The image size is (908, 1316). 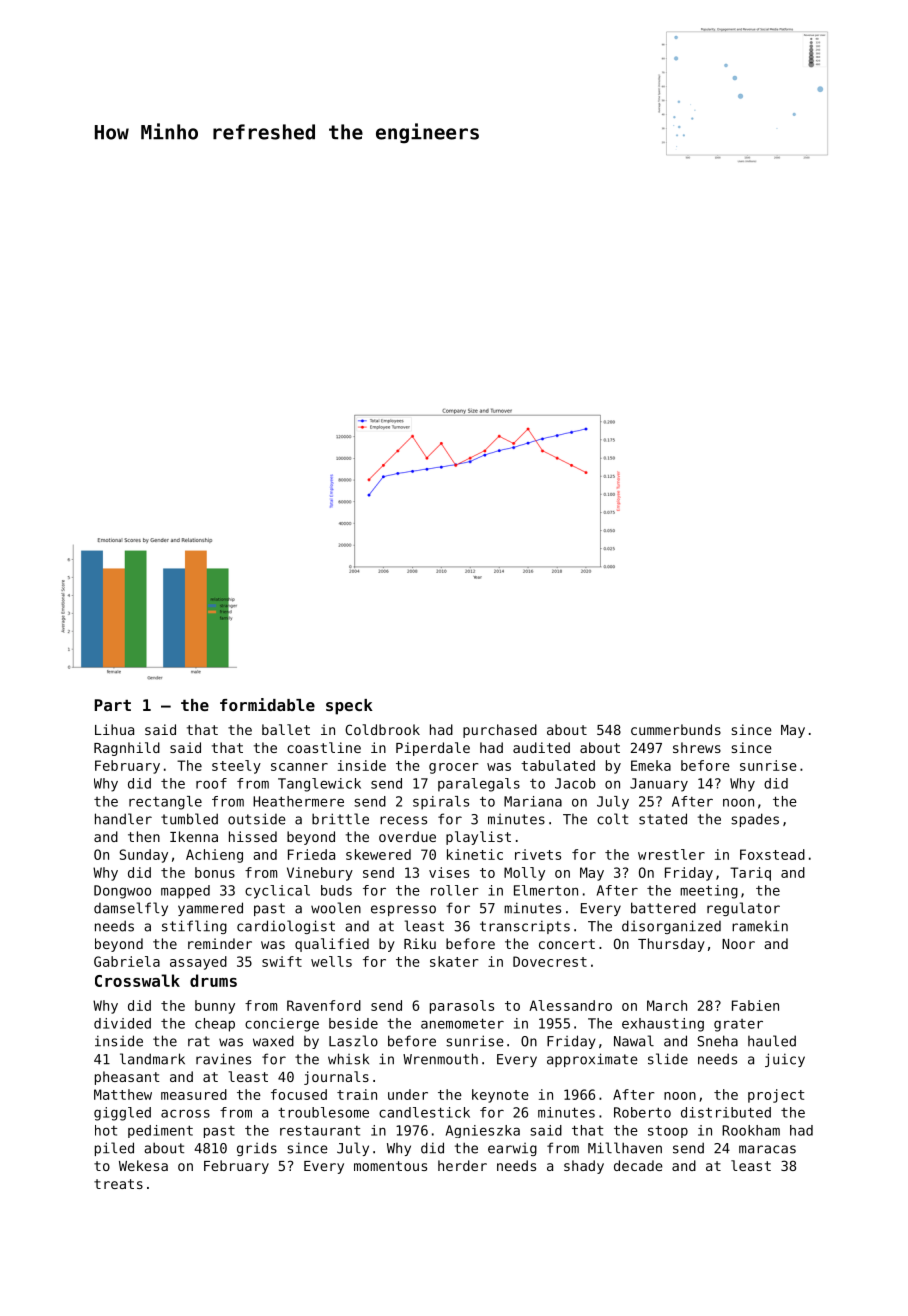 I want to click on Fabien, so click(x=755, y=1005).
